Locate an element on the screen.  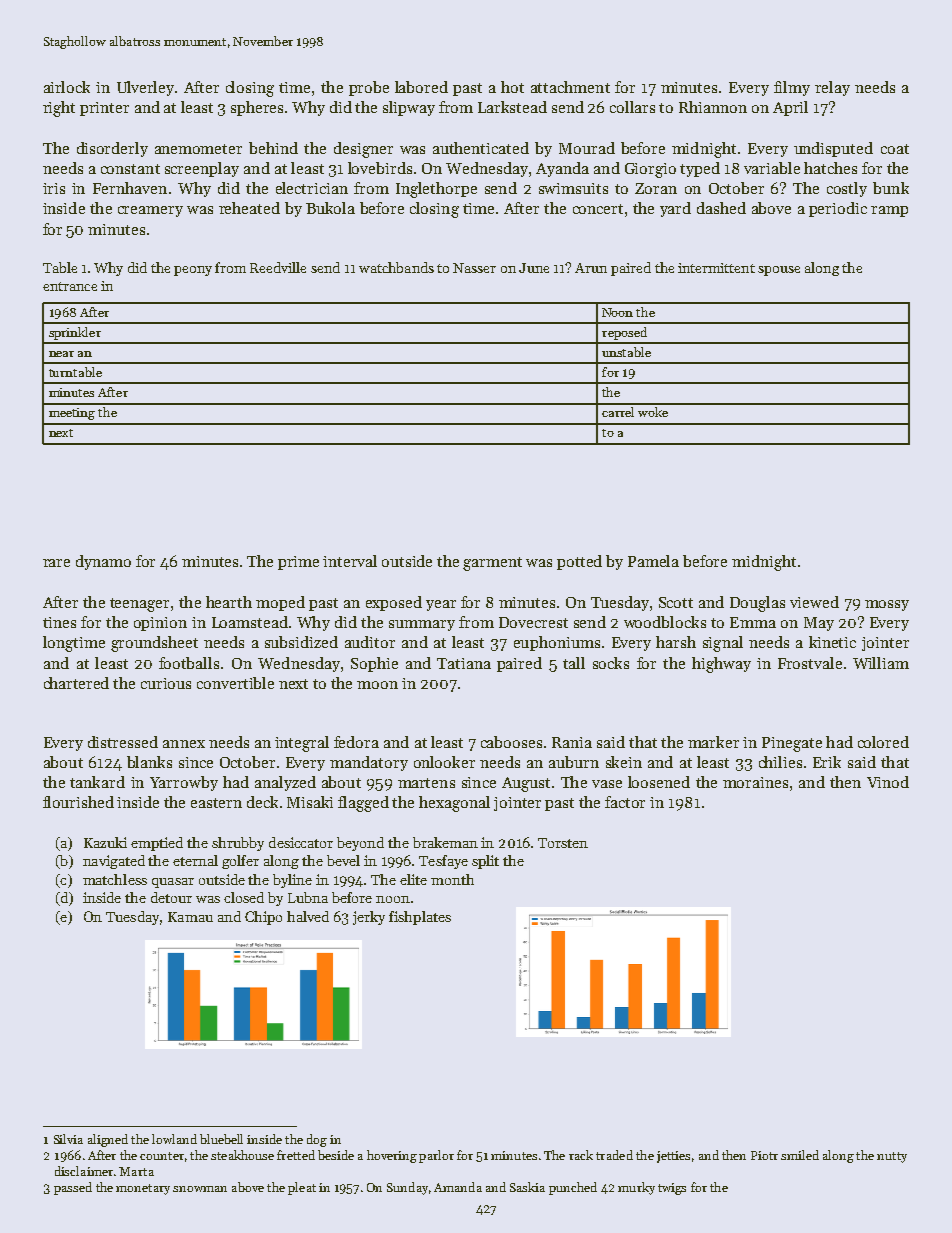
tines is located at coordinates (59, 622).
